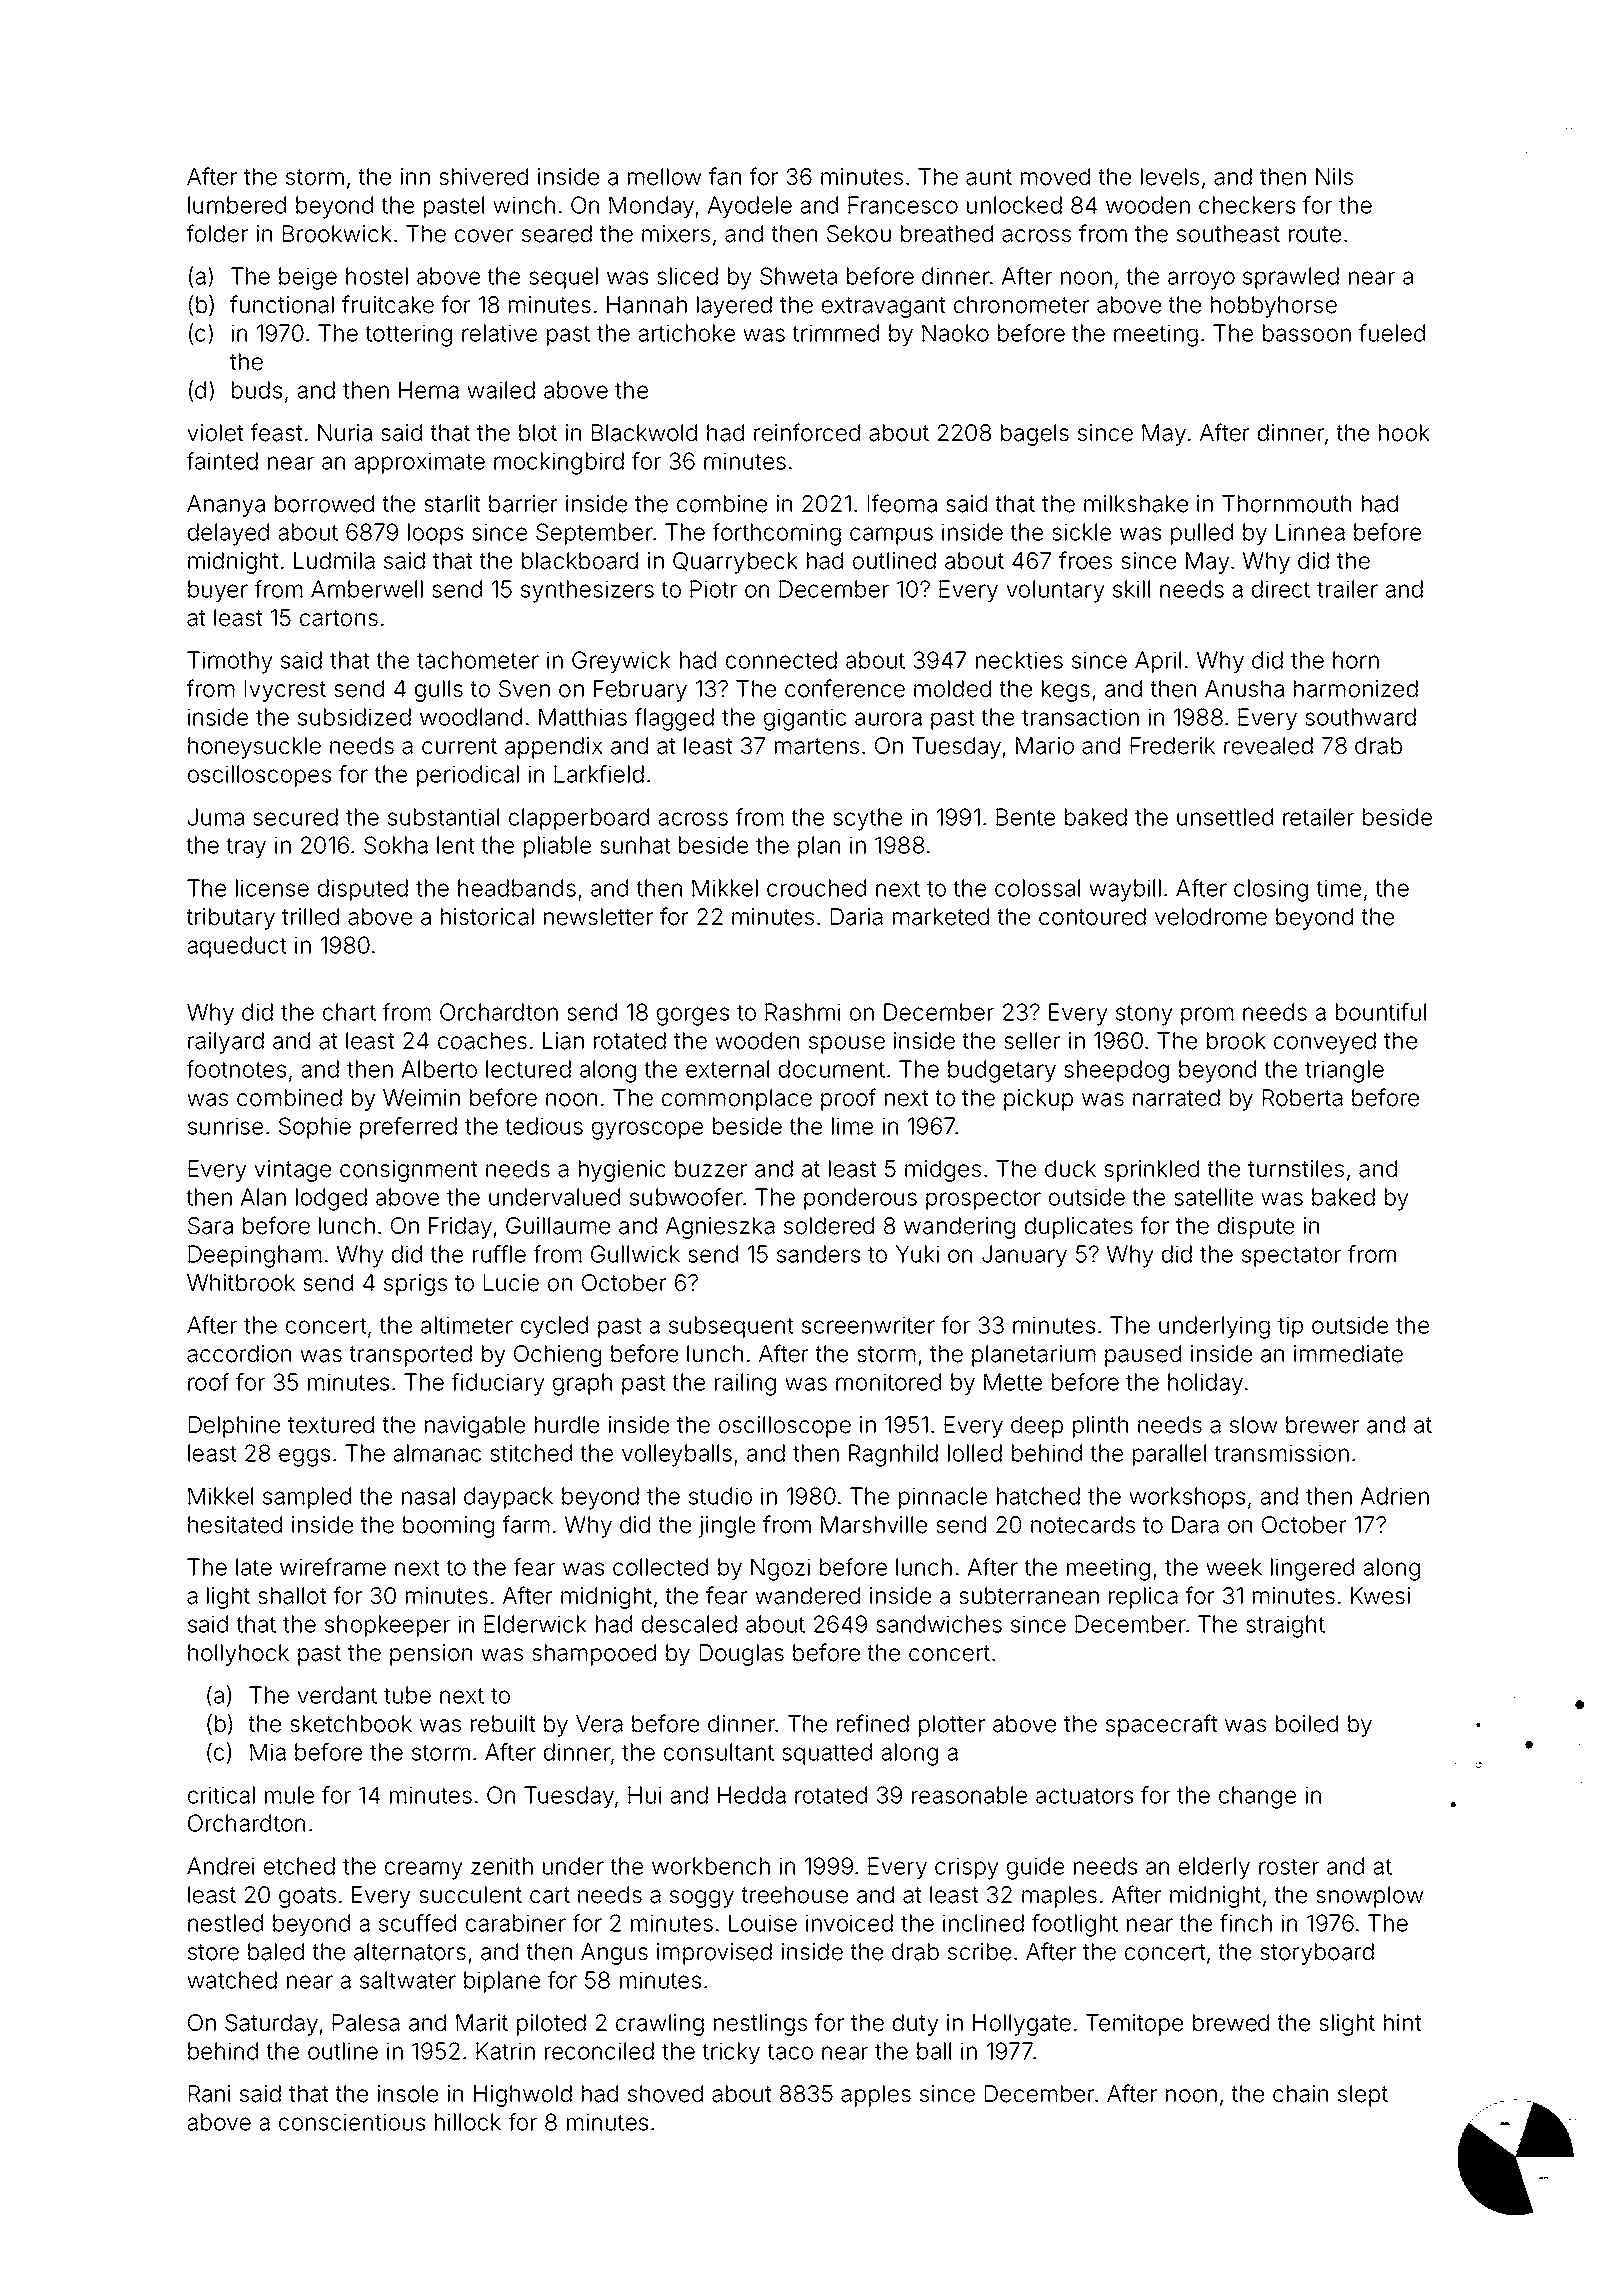 Image resolution: width=1620 pixels, height=2292 pixels. What do you see at coordinates (1025, 817) in the screenshot?
I see `Bente` at bounding box center [1025, 817].
